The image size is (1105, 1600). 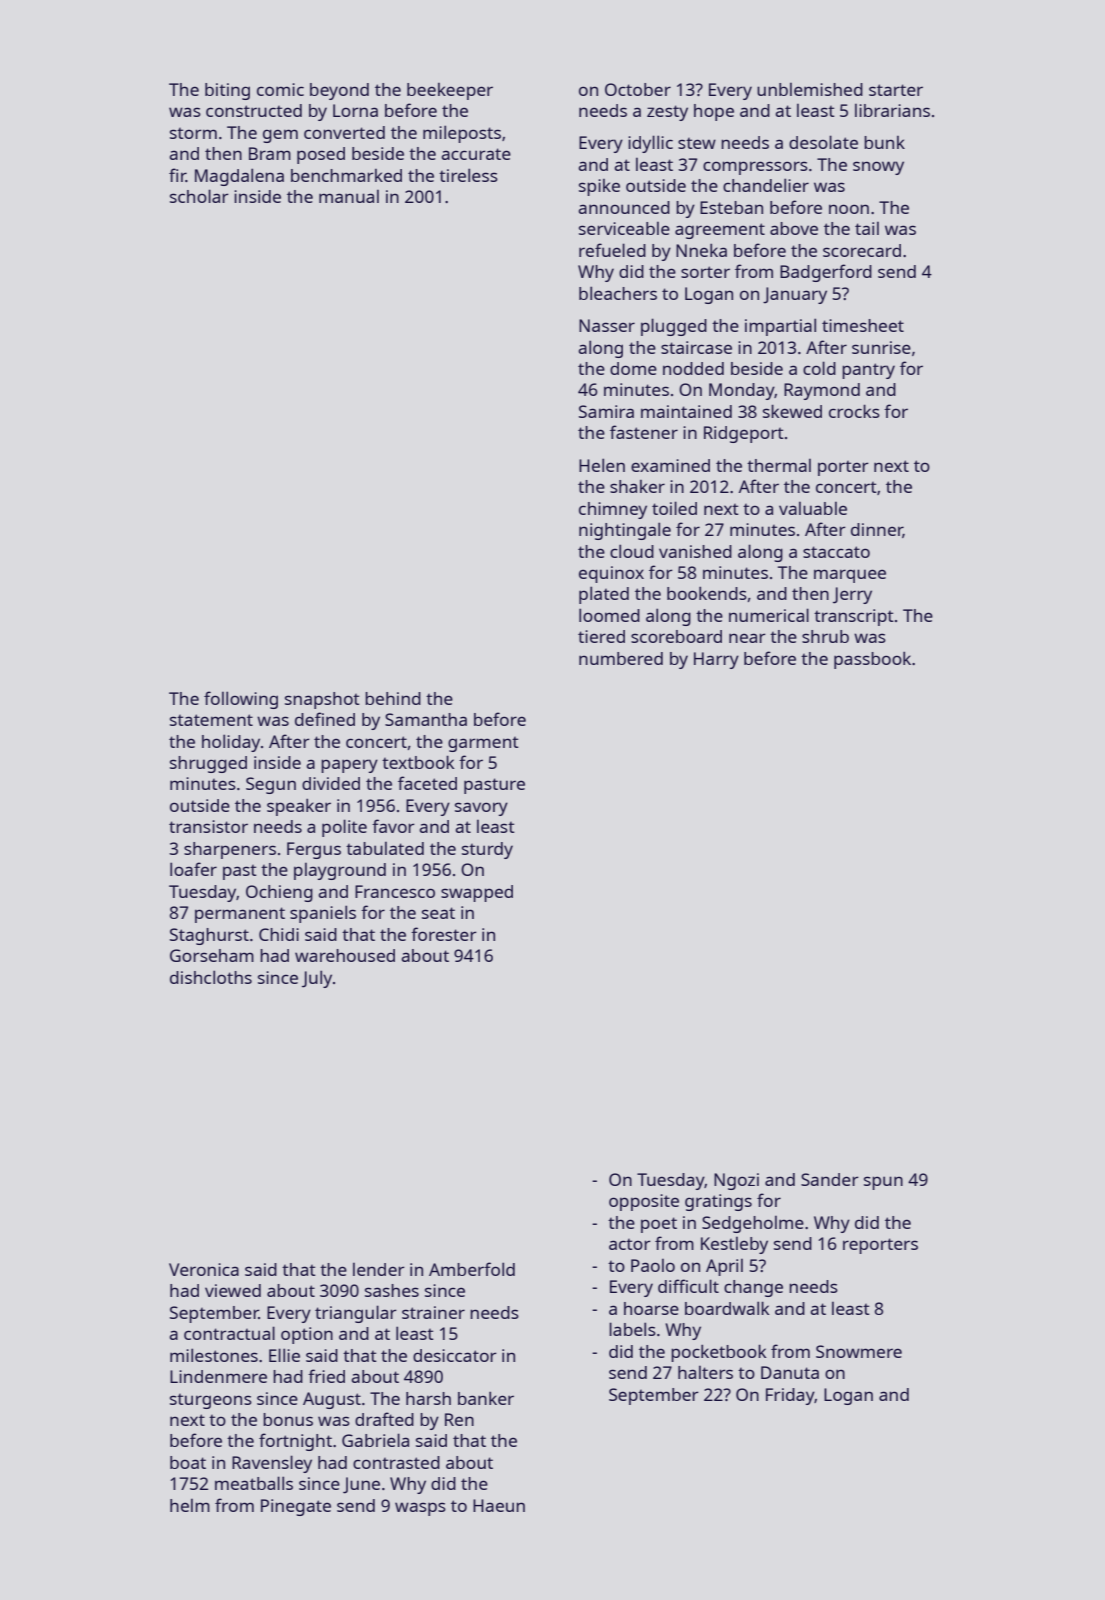 What do you see at coordinates (477, 893) in the page?
I see `swapped` at bounding box center [477, 893].
